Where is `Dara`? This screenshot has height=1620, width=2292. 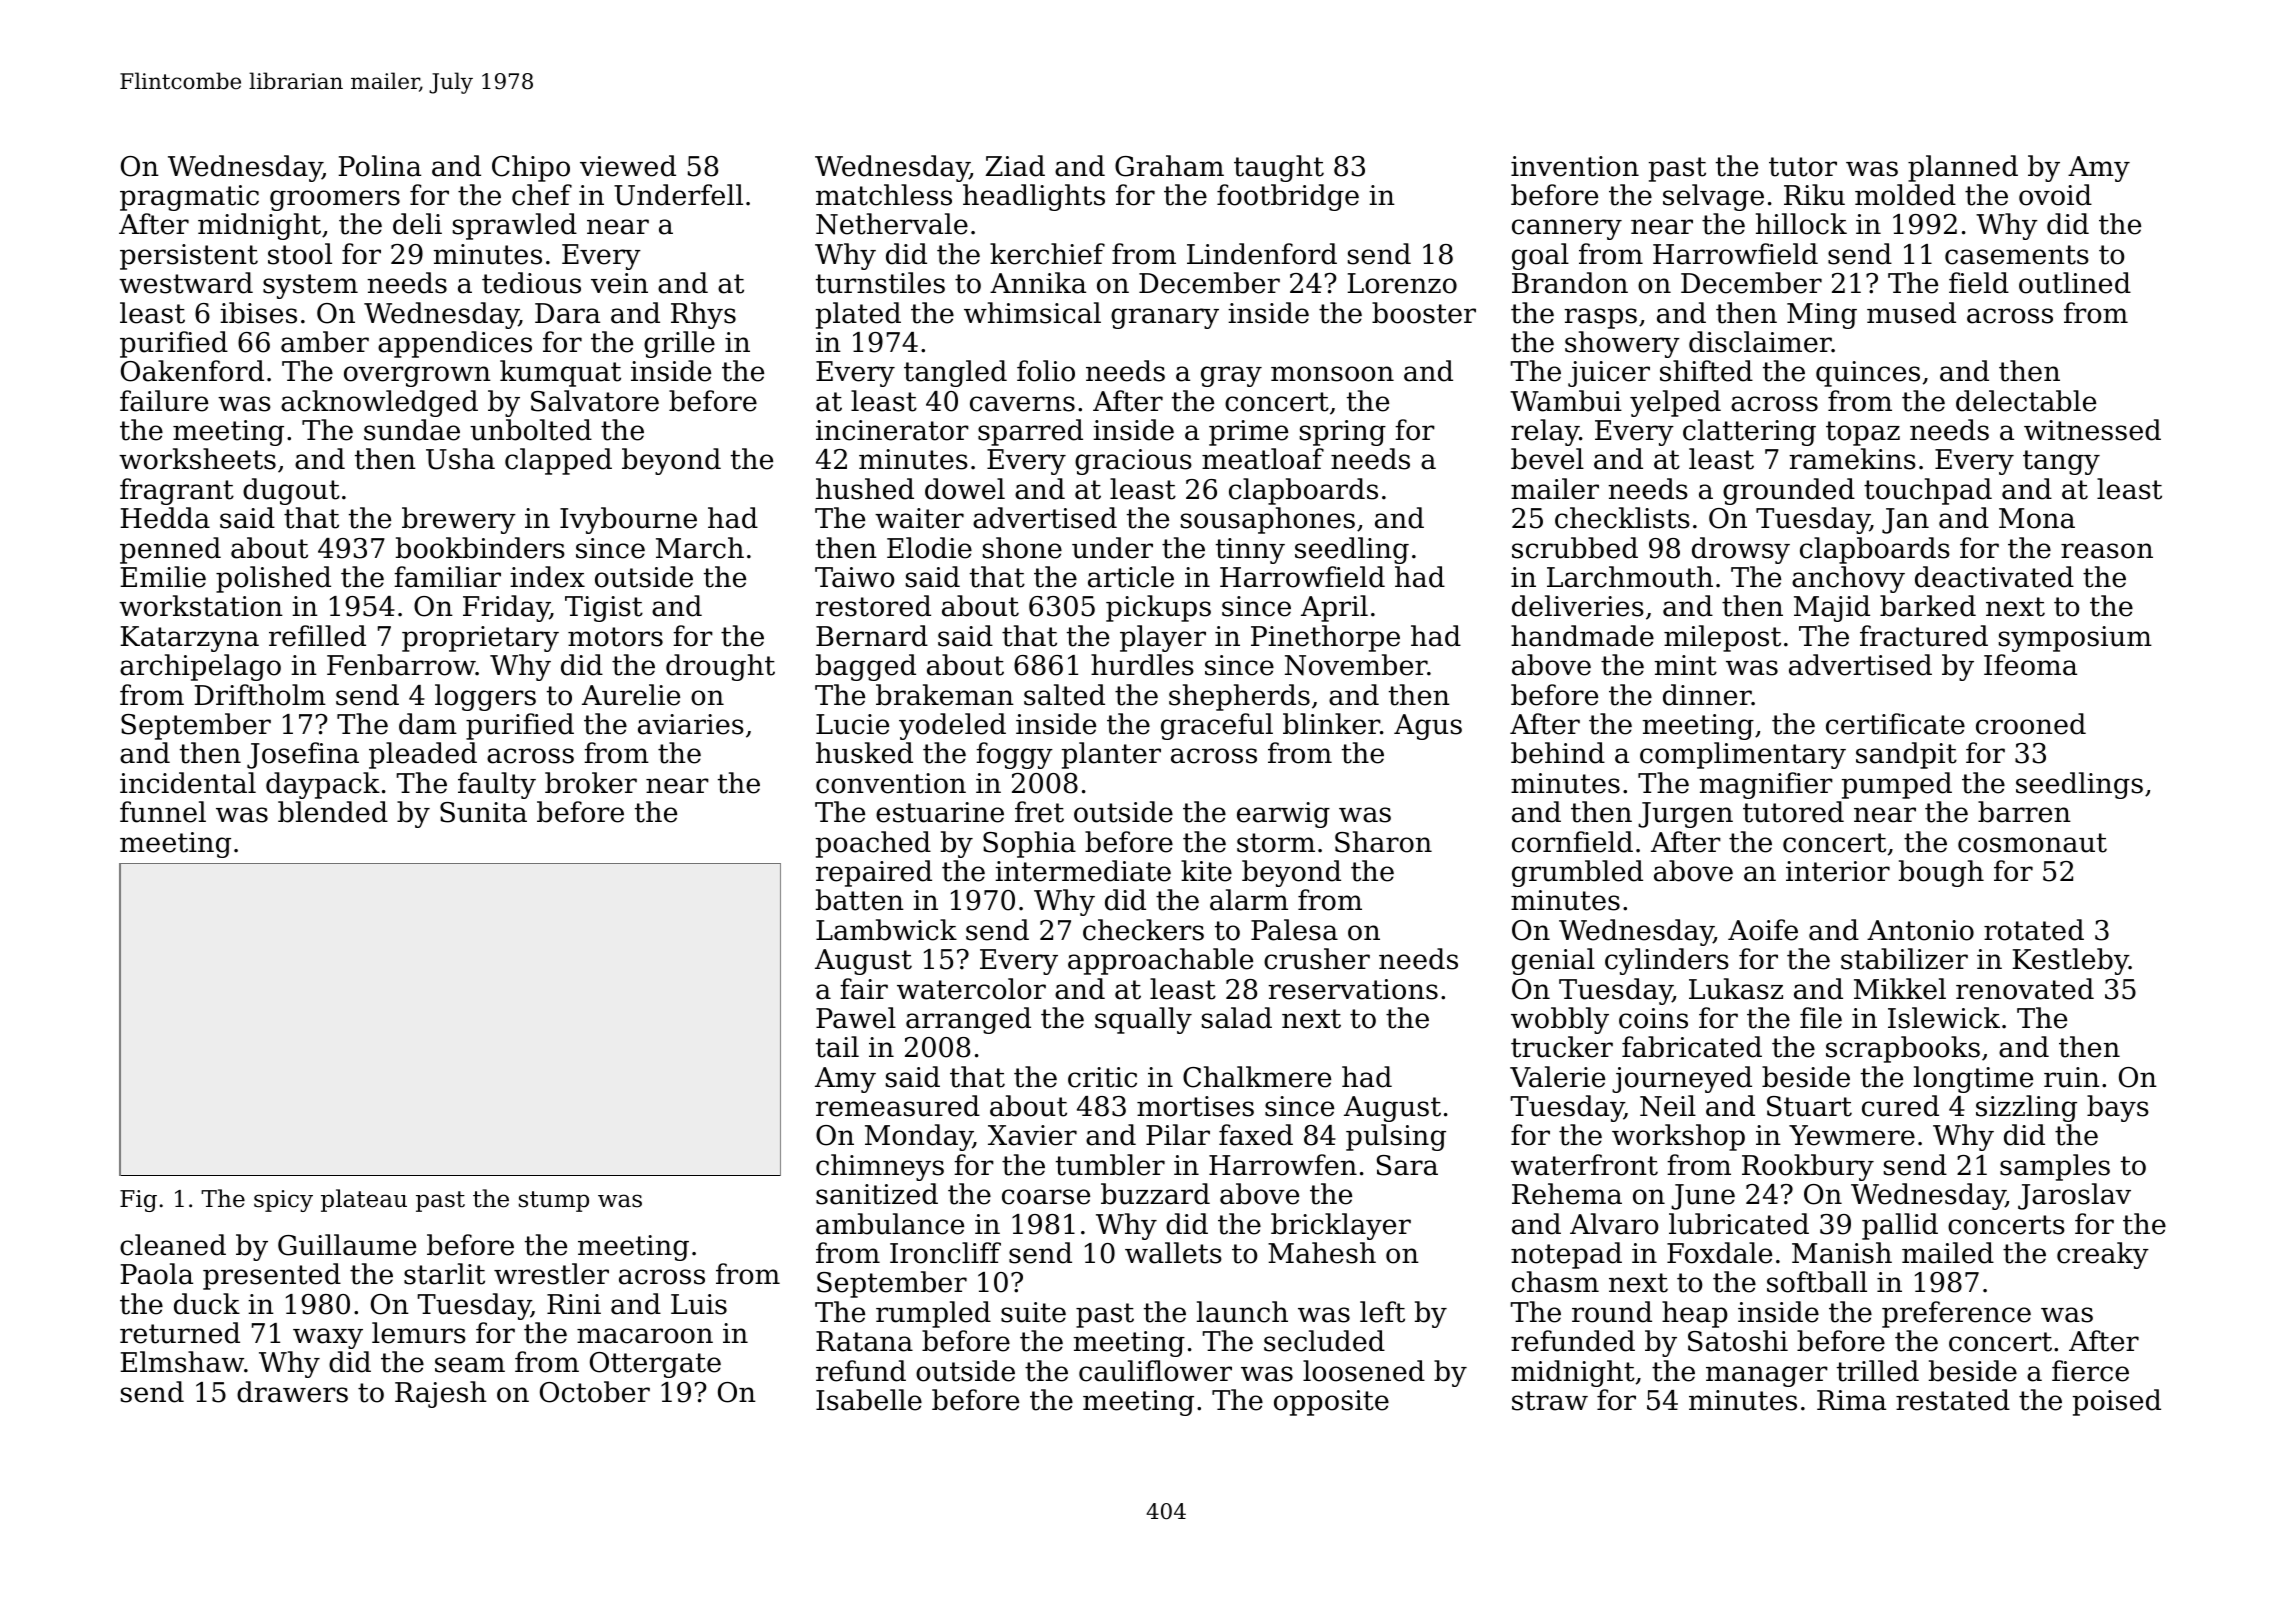 Dara is located at coordinates (567, 313).
